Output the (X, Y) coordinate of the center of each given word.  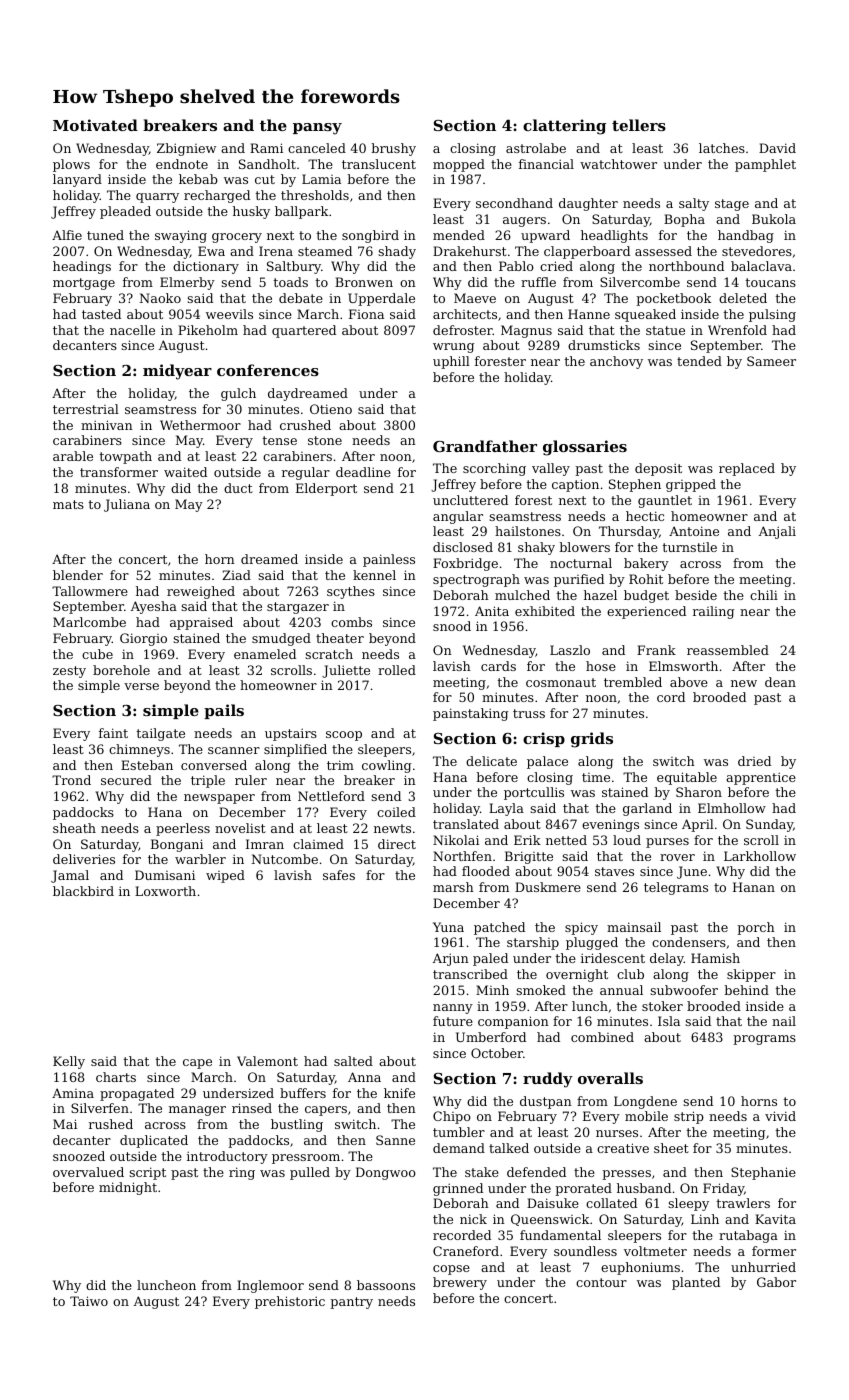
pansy (317, 129)
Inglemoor (270, 1286)
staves (614, 871)
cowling (386, 766)
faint (113, 733)
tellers (639, 125)
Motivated (95, 125)
